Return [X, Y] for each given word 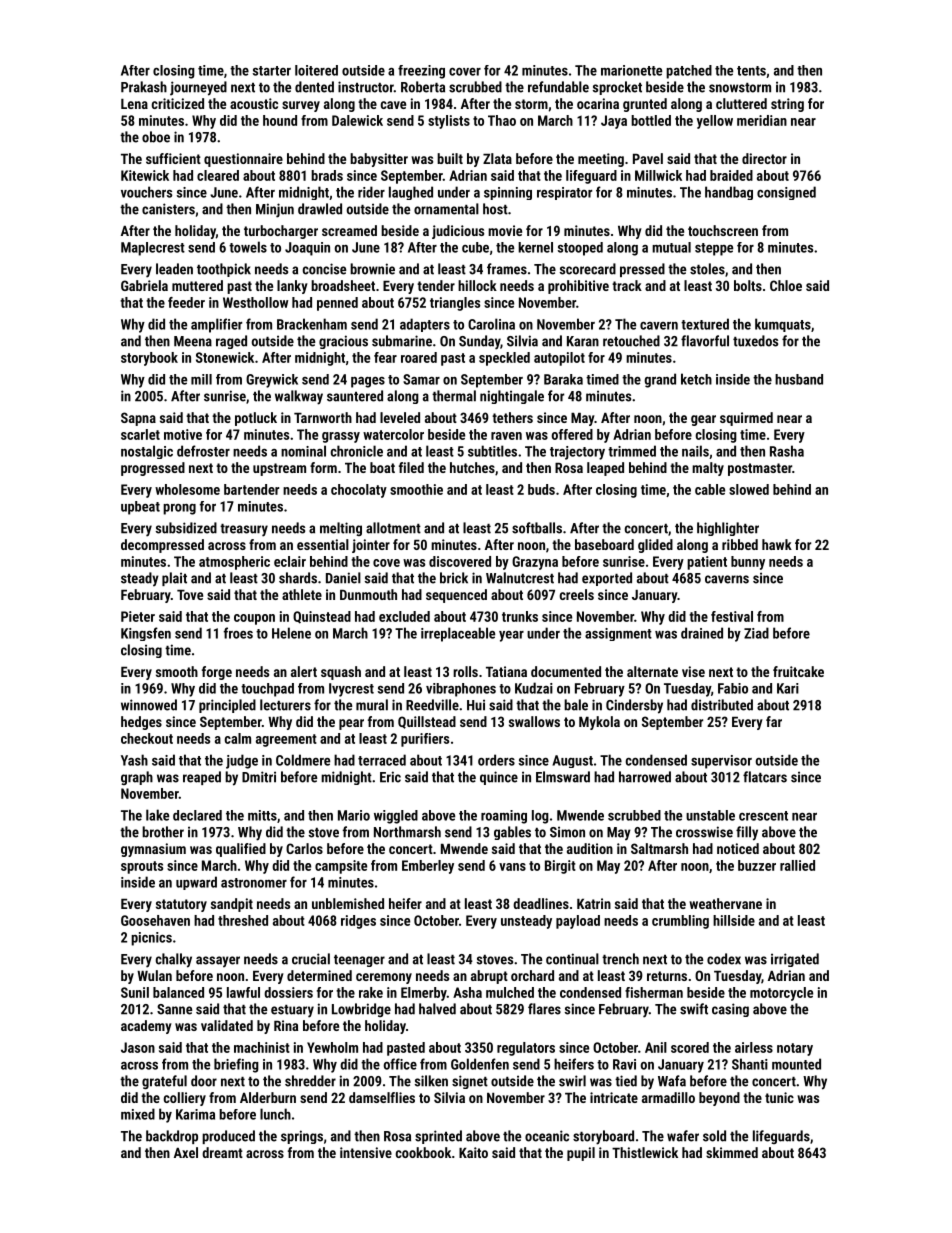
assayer [218, 962]
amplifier [216, 325]
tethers [512, 417]
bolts [748, 285]
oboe [156, 137]
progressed [153, 469]
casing [730, 1010]
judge [242, 761]
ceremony [384, 978]
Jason [138, 1047]
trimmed [632, 451]
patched [689, 72]
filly [747, 833]
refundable [558, 87]
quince [499, 778]
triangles [455, 304]
